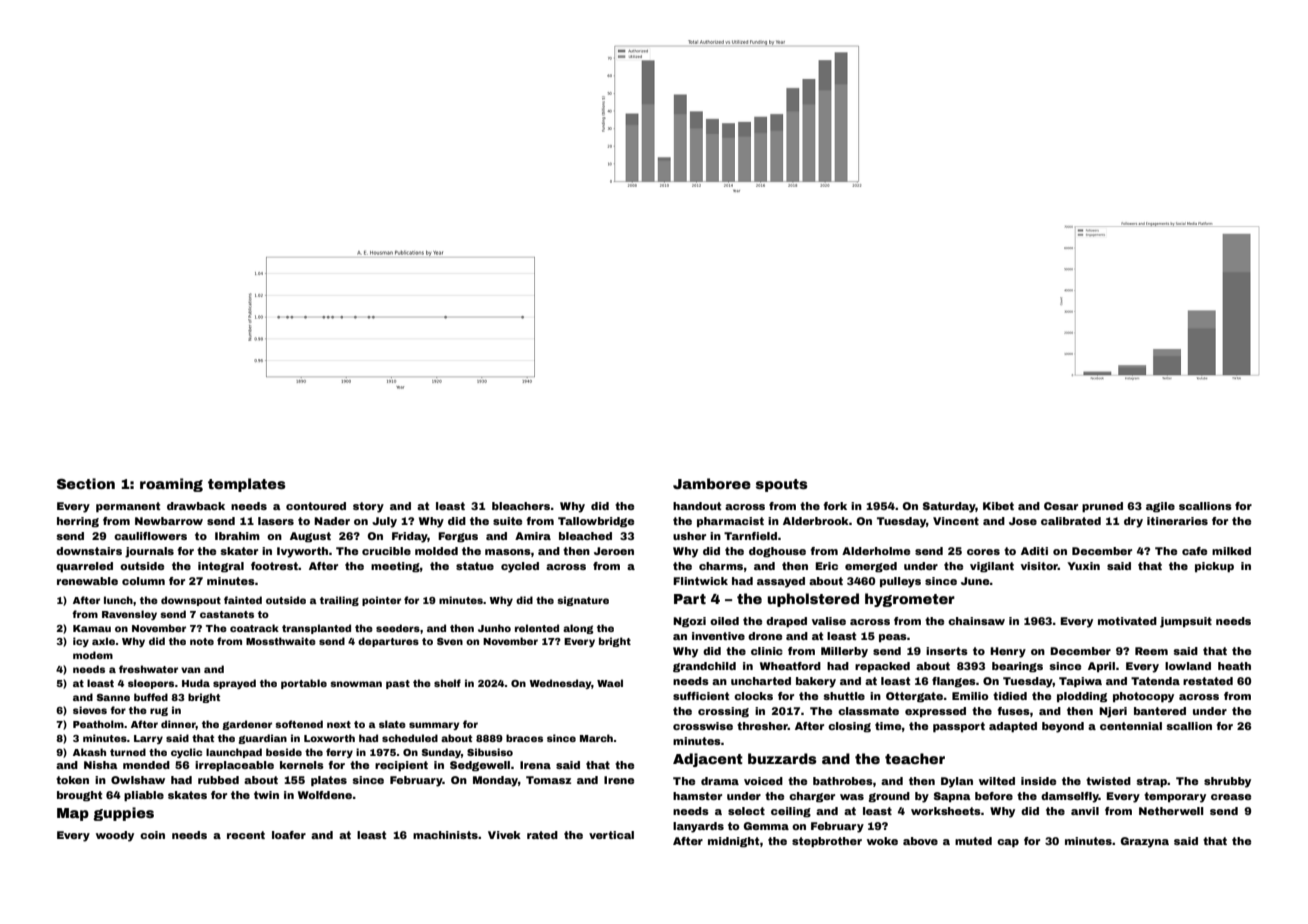 Image resolution: width=1308 pixels, height=924 pixels. I want to click on Wolfdene, so click(325, 795).
